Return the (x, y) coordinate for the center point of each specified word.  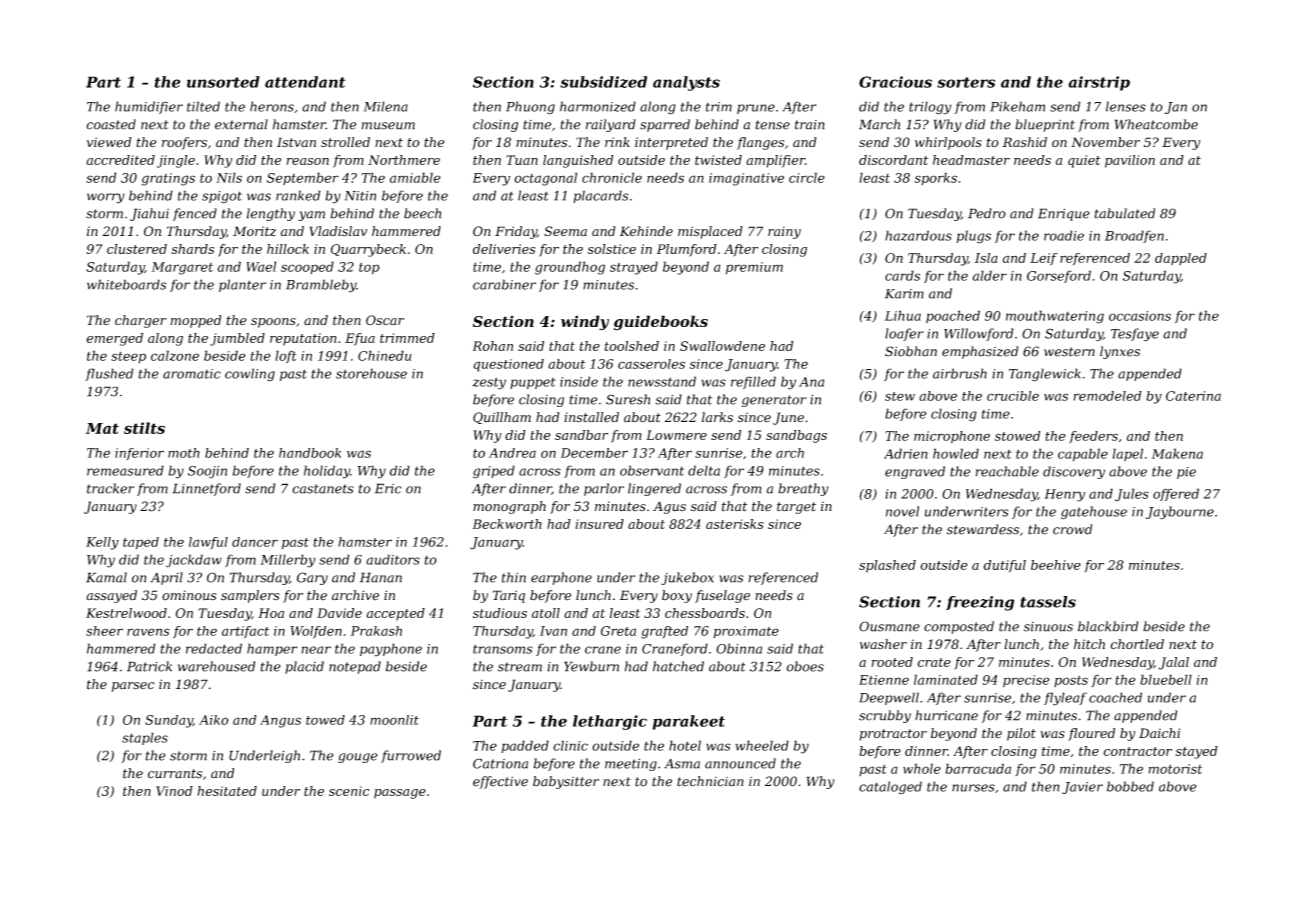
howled (956, 453)
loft (286, 356)
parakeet (688, 722)
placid (304, 667)
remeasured (125, 470)
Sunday (169, 721)
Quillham (502, 418)
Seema (565, 231)
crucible (1013, 396)
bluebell (1166, 679)
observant (652, 470)
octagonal (545, 179)
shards (192, 249)
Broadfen (1134, 236)
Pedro (987, 213)
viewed (109, 142)
